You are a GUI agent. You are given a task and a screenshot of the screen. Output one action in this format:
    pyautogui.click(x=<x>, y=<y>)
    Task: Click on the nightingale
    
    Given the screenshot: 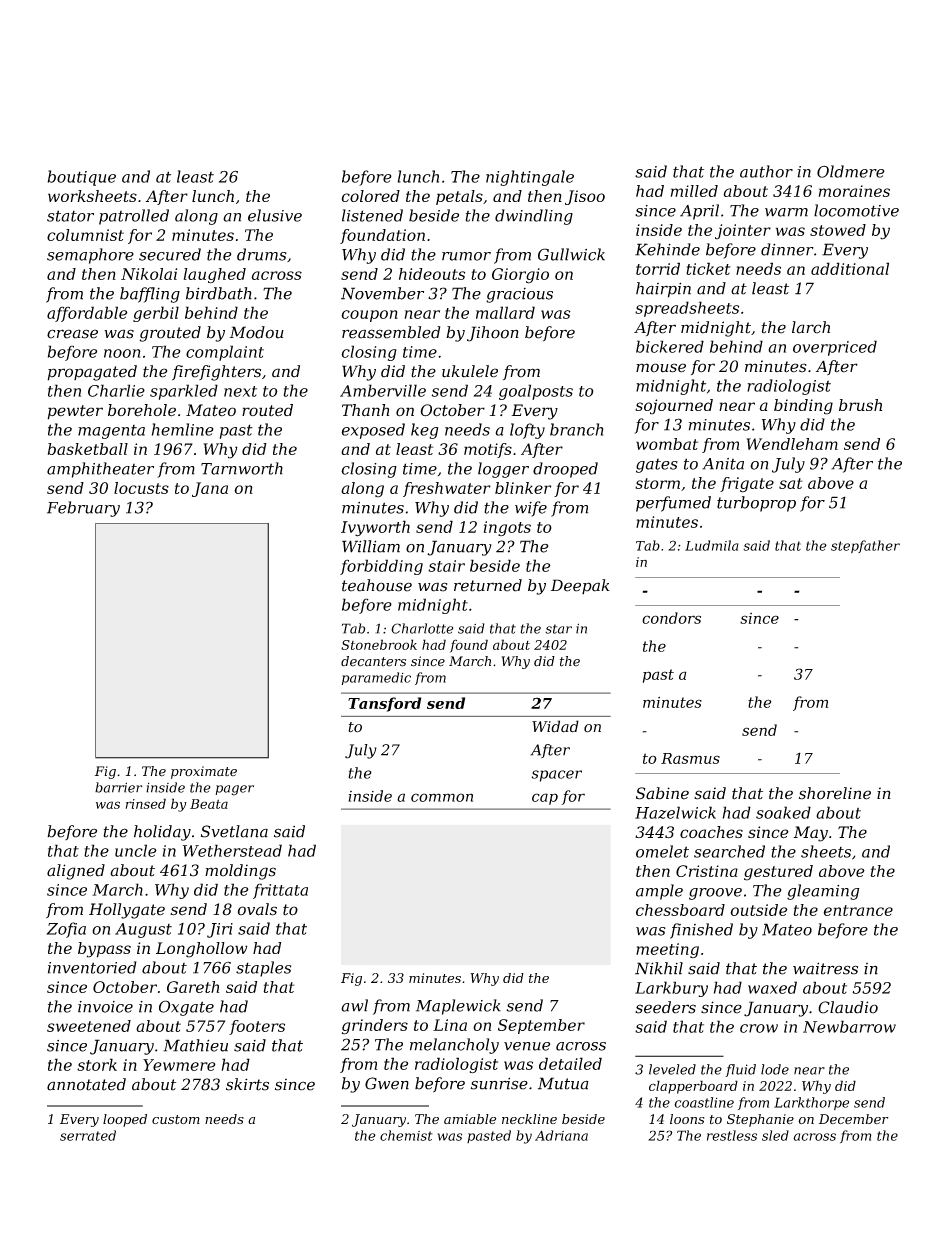 What is the action you would take?
    pyautogui.click(x=530, y=178)
